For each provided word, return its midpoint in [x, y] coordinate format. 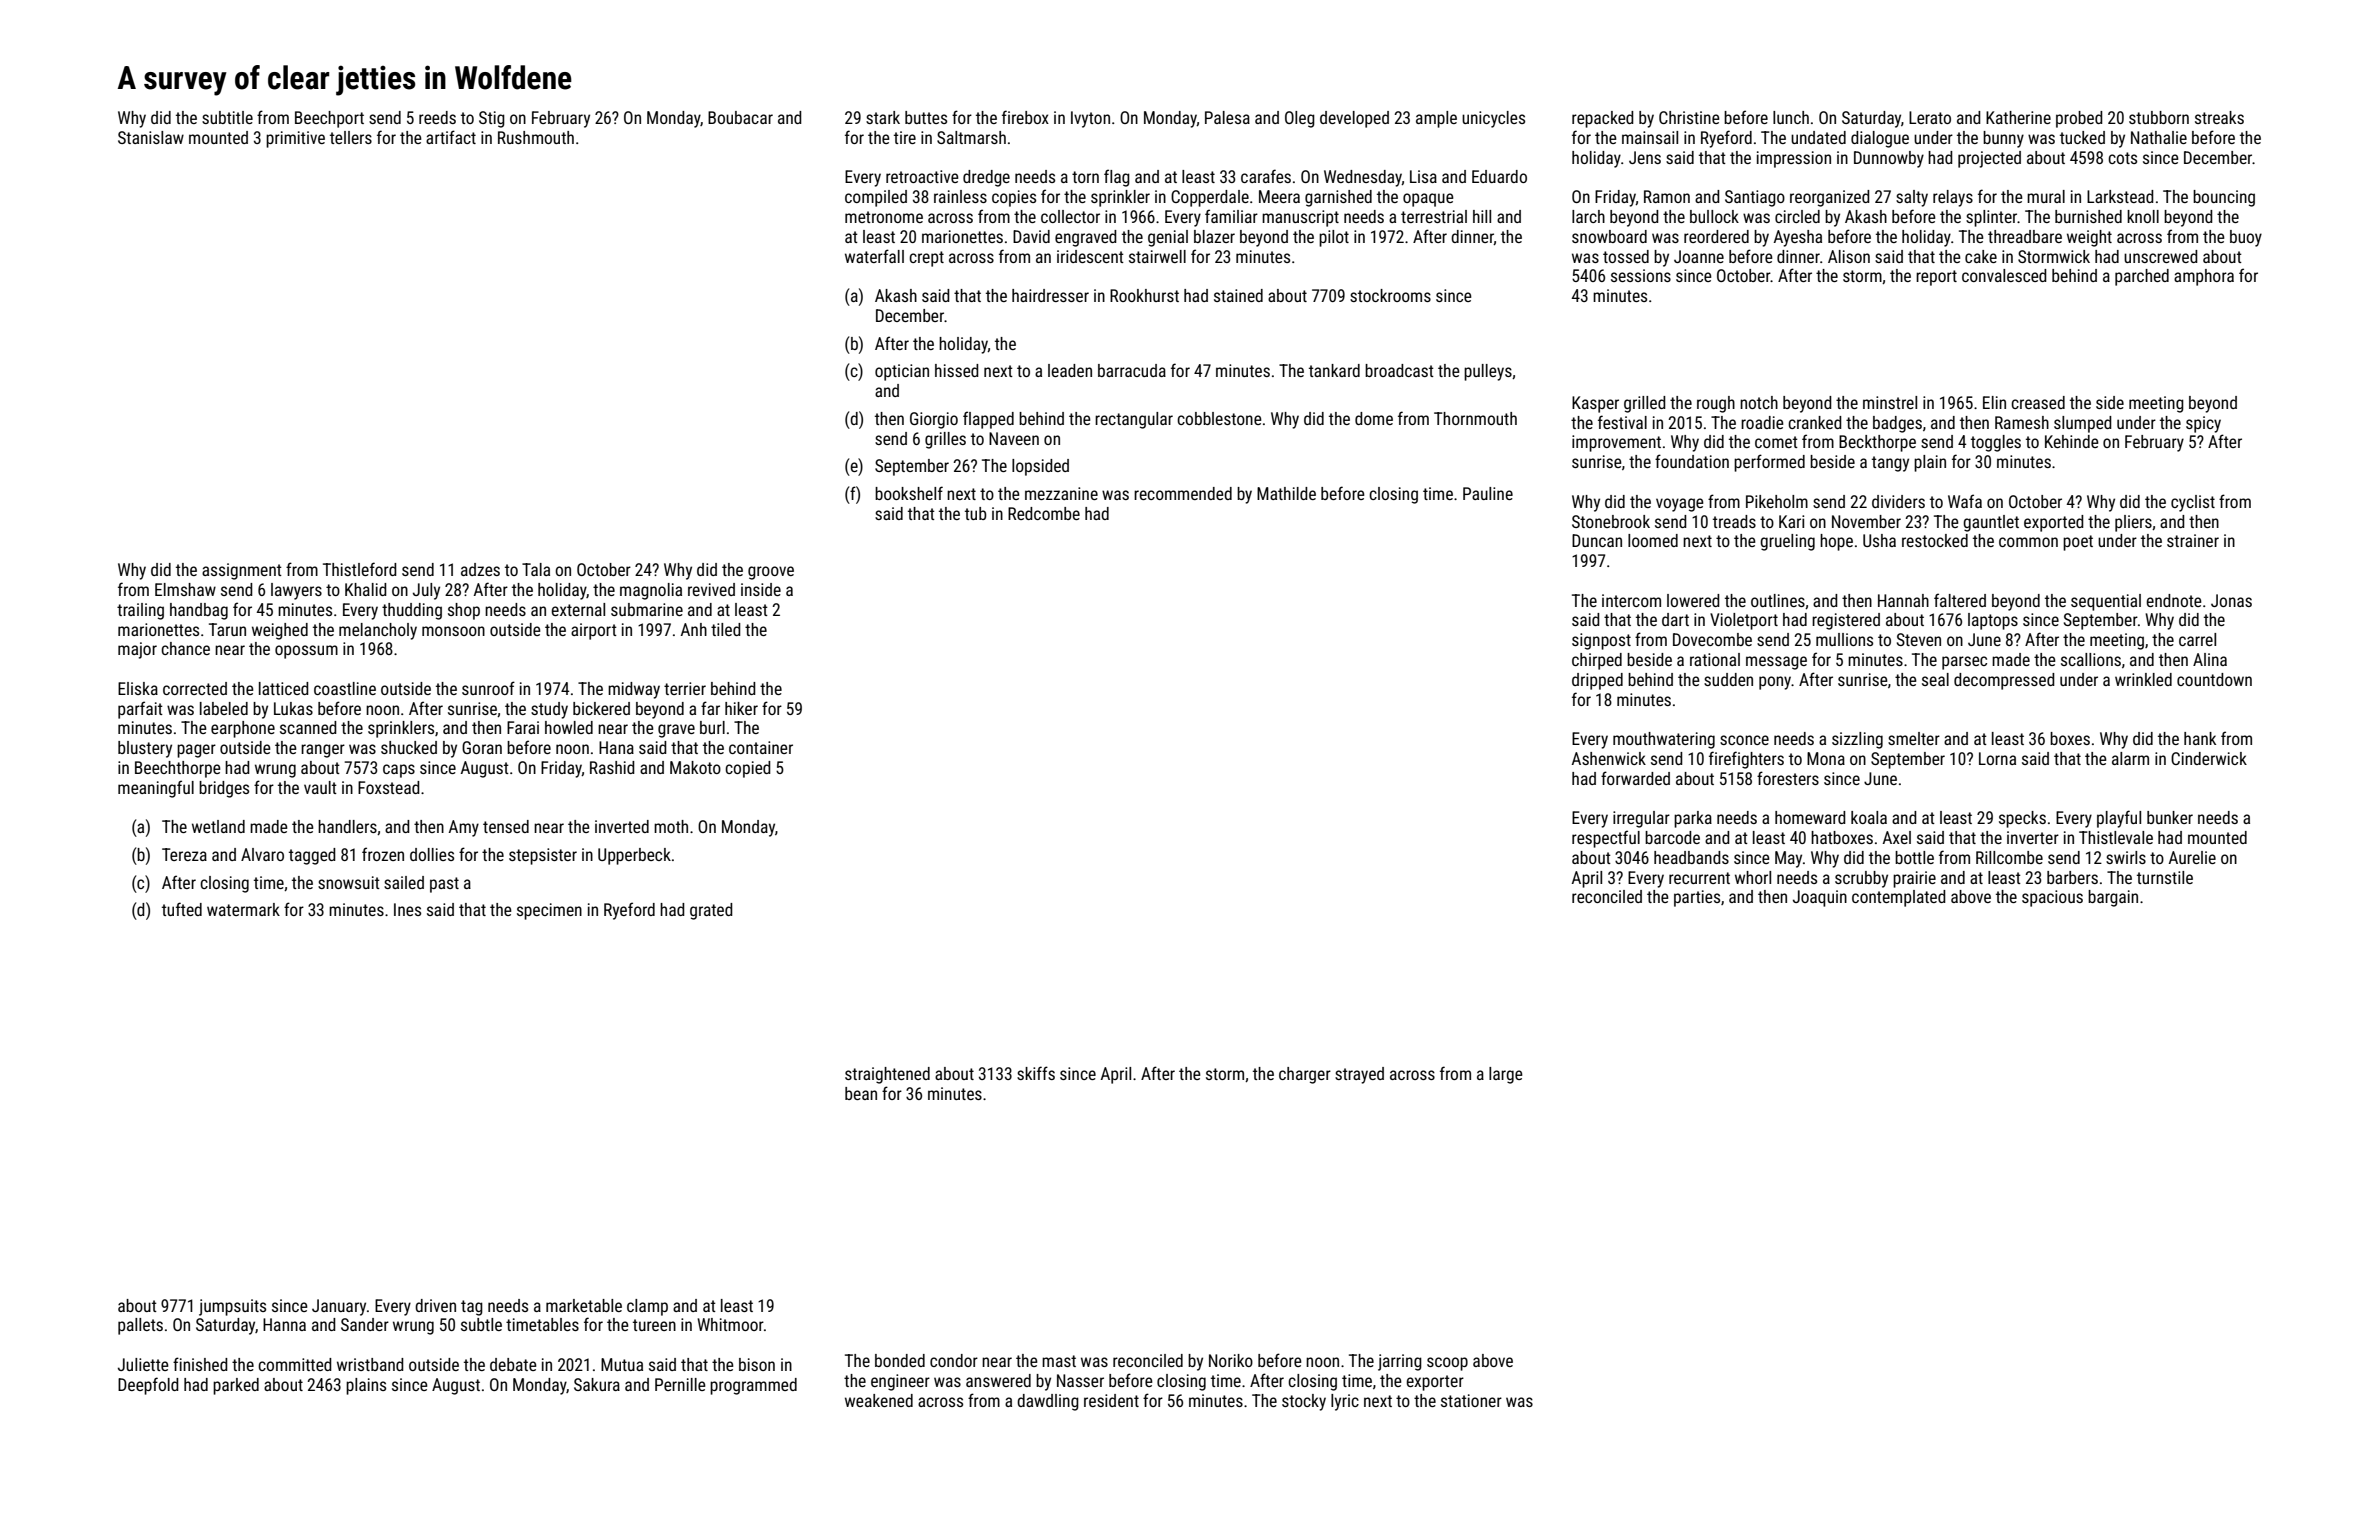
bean [861, 1093]
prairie [1914, 879]
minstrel [1890, 402]
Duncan [1597, 540]
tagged [312, 856]
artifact [451, 137]
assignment [242, 571]
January [339, 1307]
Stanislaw [151, 137]
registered [1846, 621]
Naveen [1014, 438]
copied [748, 769]
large [1506, 1075]
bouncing [2224, 198]
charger [1305, 1075]
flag [1117, 178]
